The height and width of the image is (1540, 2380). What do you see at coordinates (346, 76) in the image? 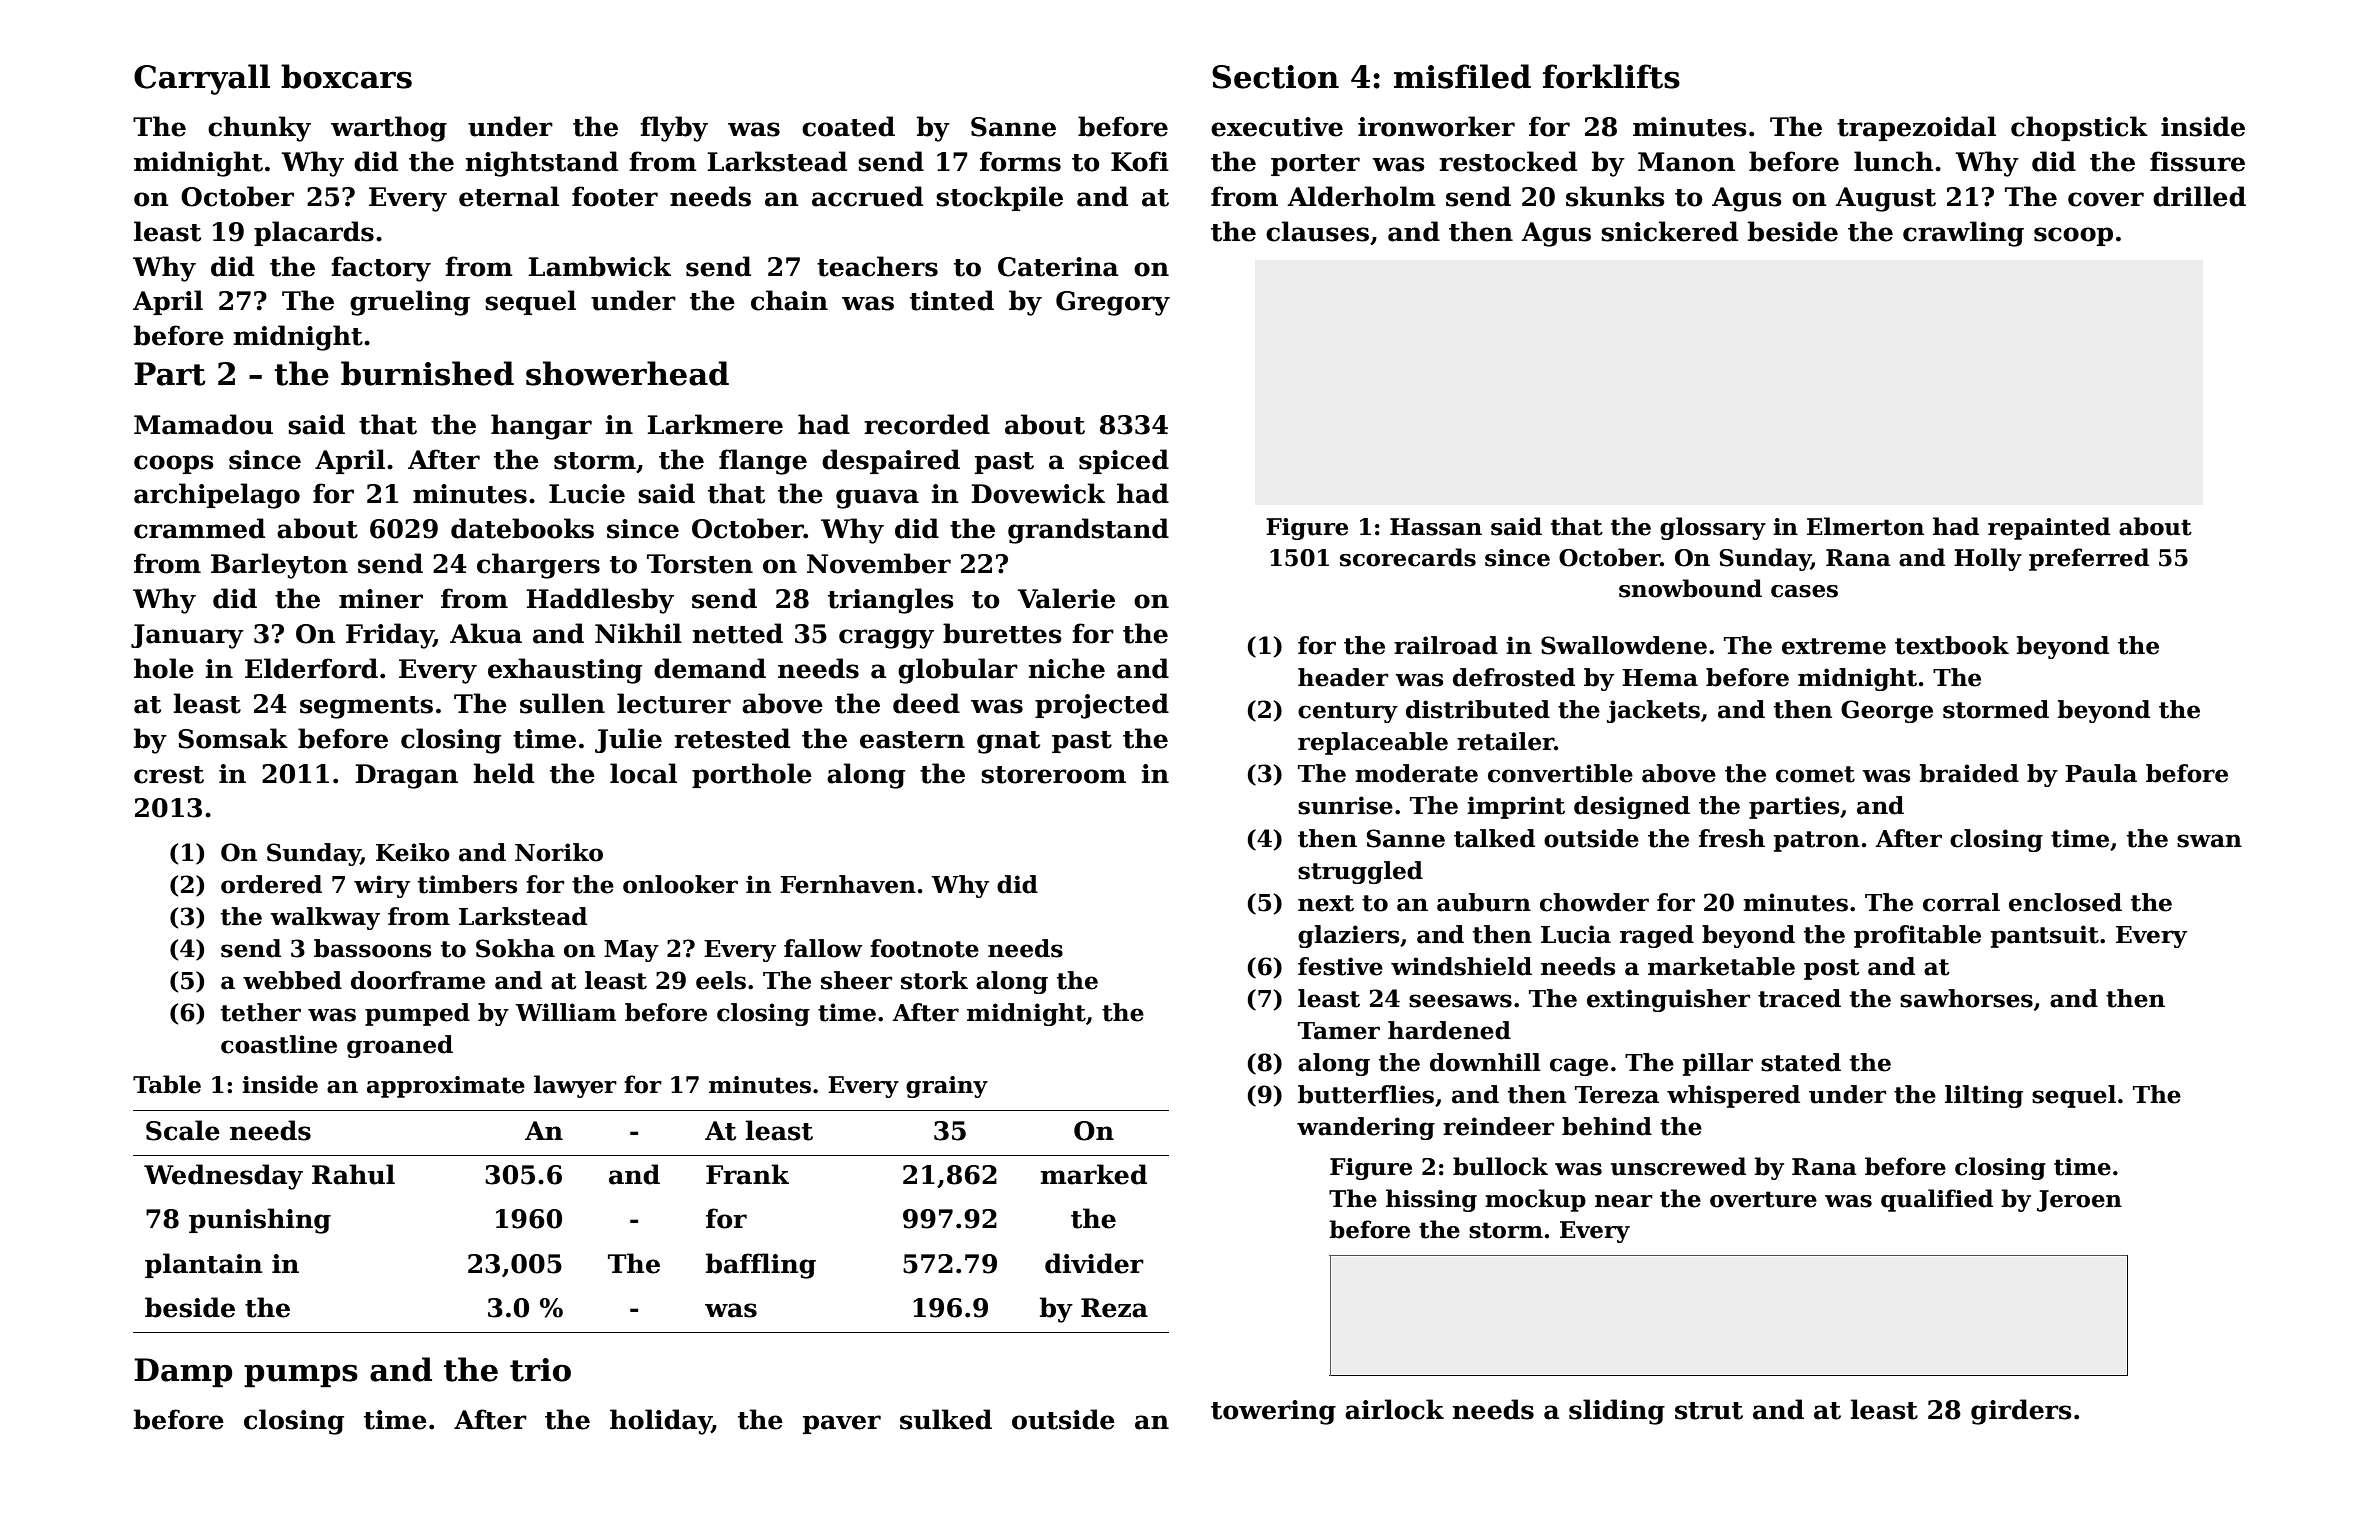
I see `boxcars` at bounding box center [346, 76].
